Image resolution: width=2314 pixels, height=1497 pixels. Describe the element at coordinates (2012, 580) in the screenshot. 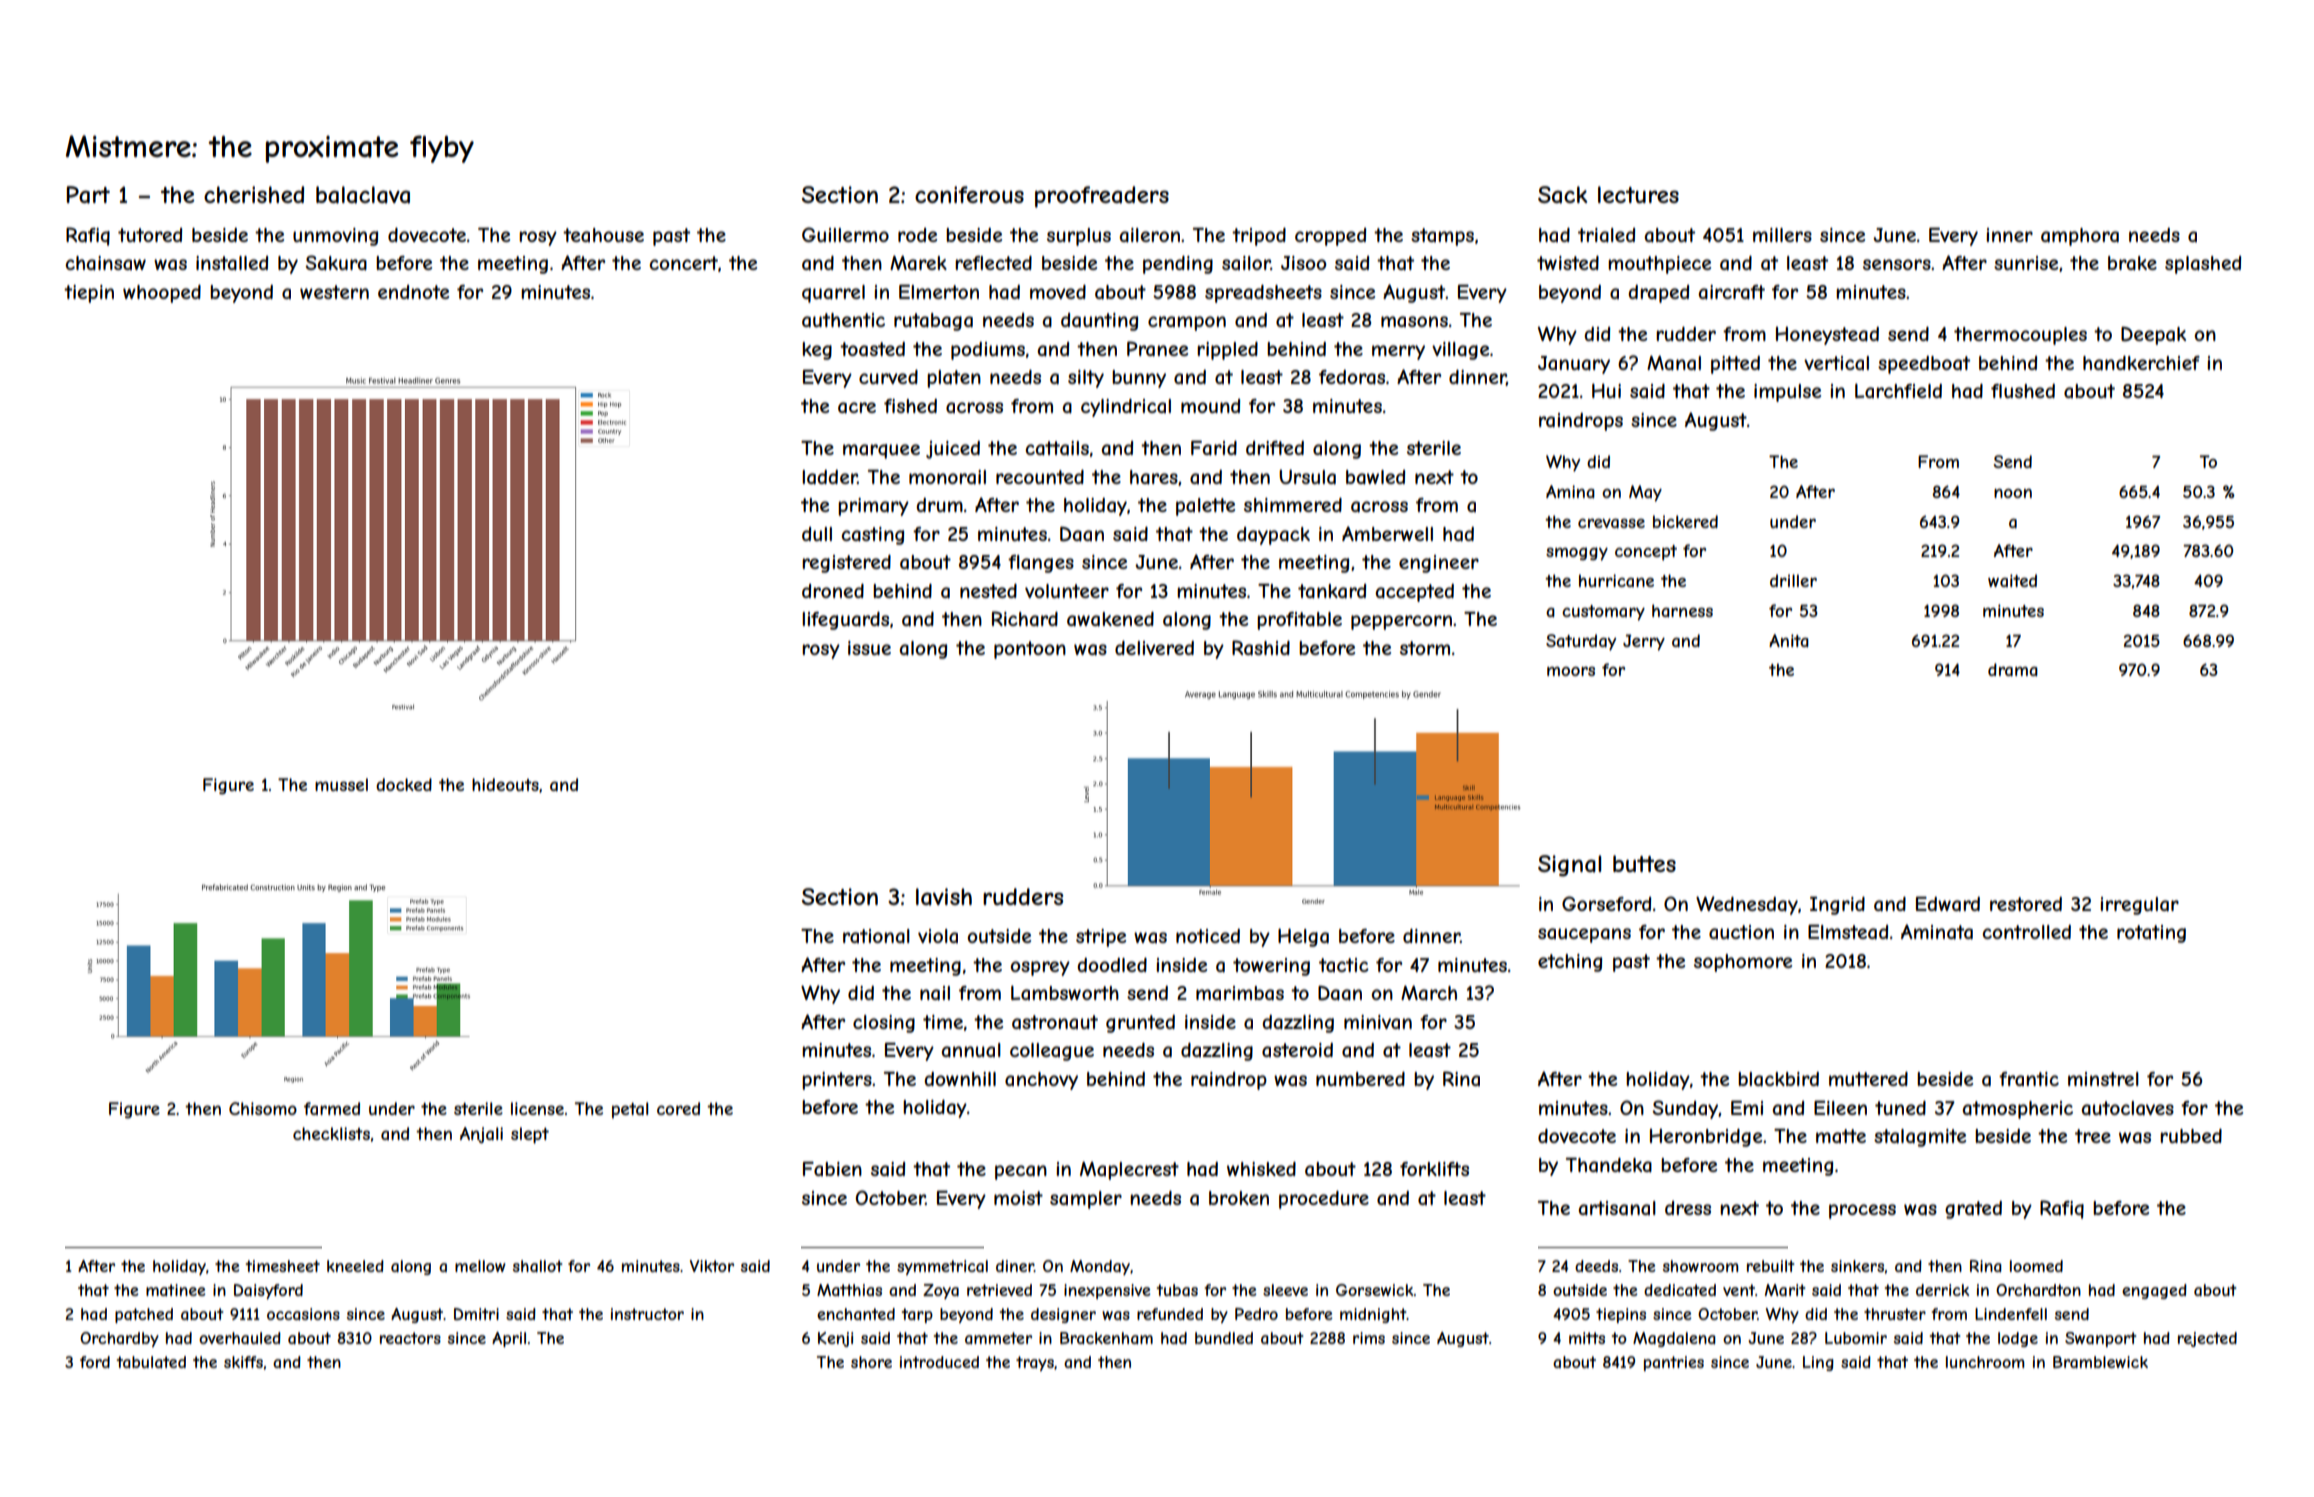

I see `waited` at that location.
